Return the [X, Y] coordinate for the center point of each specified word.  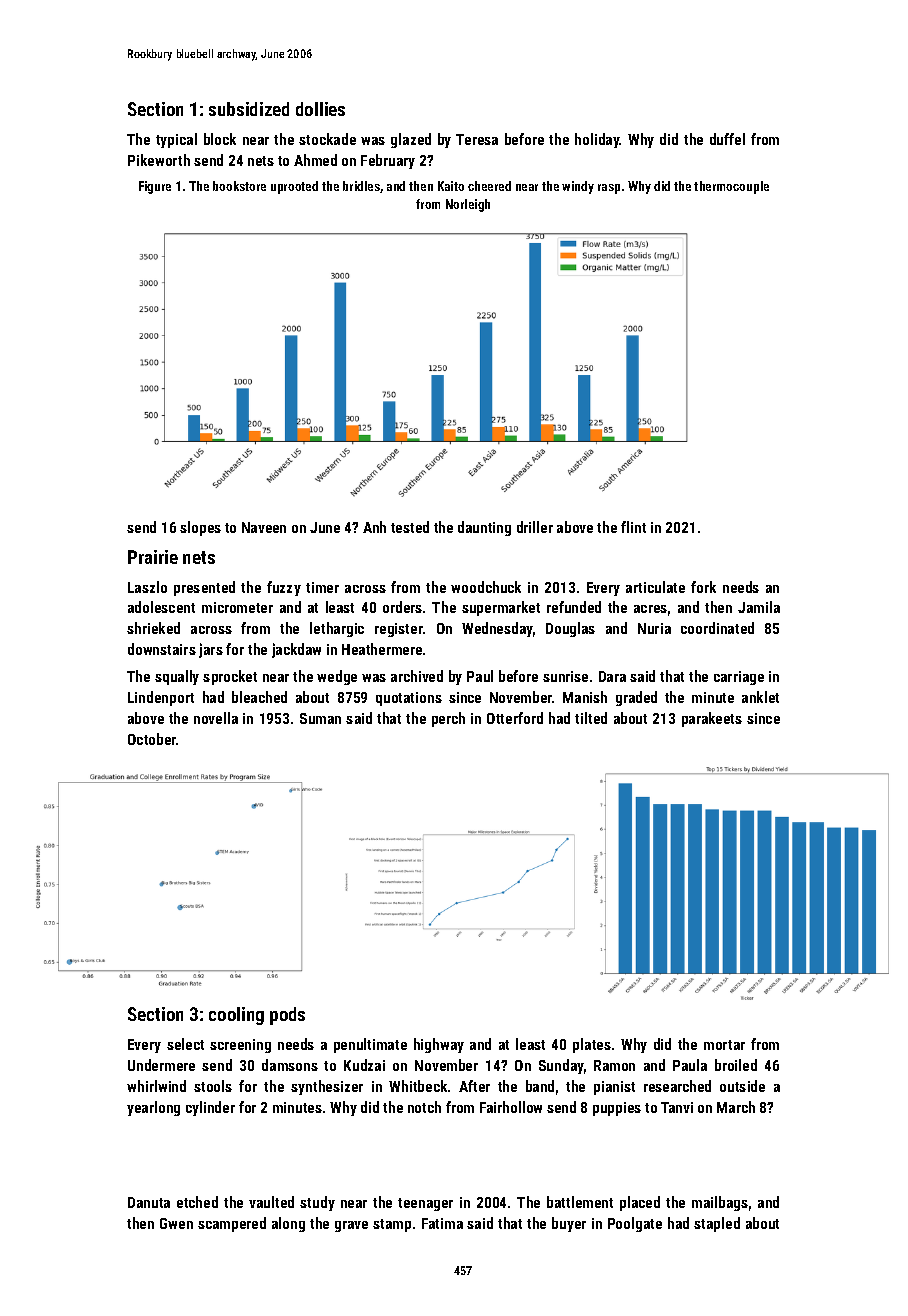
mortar [724, 1045]
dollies [320, 109]
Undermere [161, 1065]
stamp [392, 1225]
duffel [727, 139]
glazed [411, 140]
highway [439, 1045]
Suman [320, 718]
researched [677, 1086]
